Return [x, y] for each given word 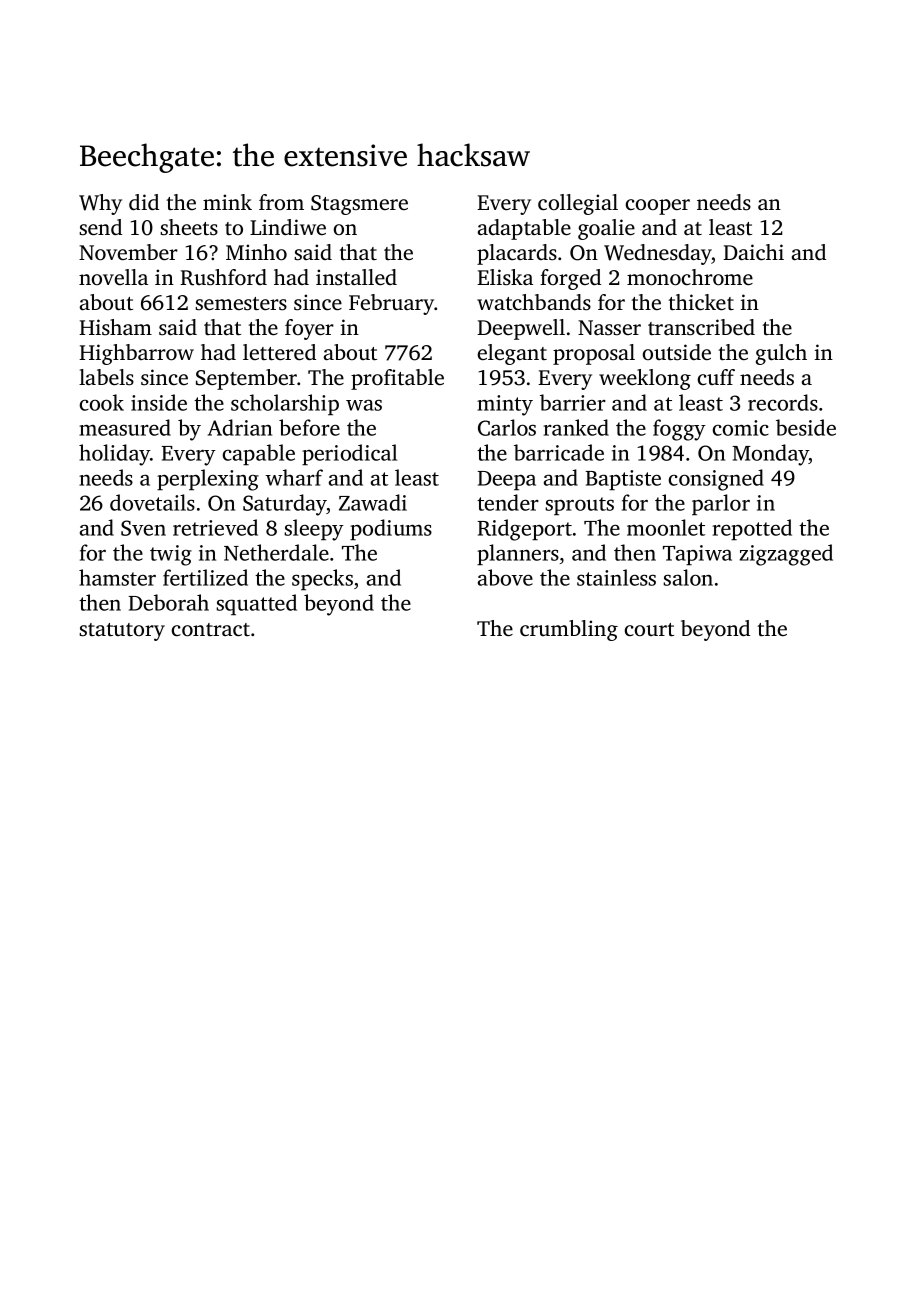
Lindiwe [288, 227]
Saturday [285, 505]
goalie [606, 229]
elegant [512, 354]
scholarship [285, 404]
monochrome [690, 277]
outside [677, 352]
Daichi [753, 252]
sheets [189, 227]
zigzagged [786, 555]
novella [113, 277]
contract [211, 630]
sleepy [314, 530]
